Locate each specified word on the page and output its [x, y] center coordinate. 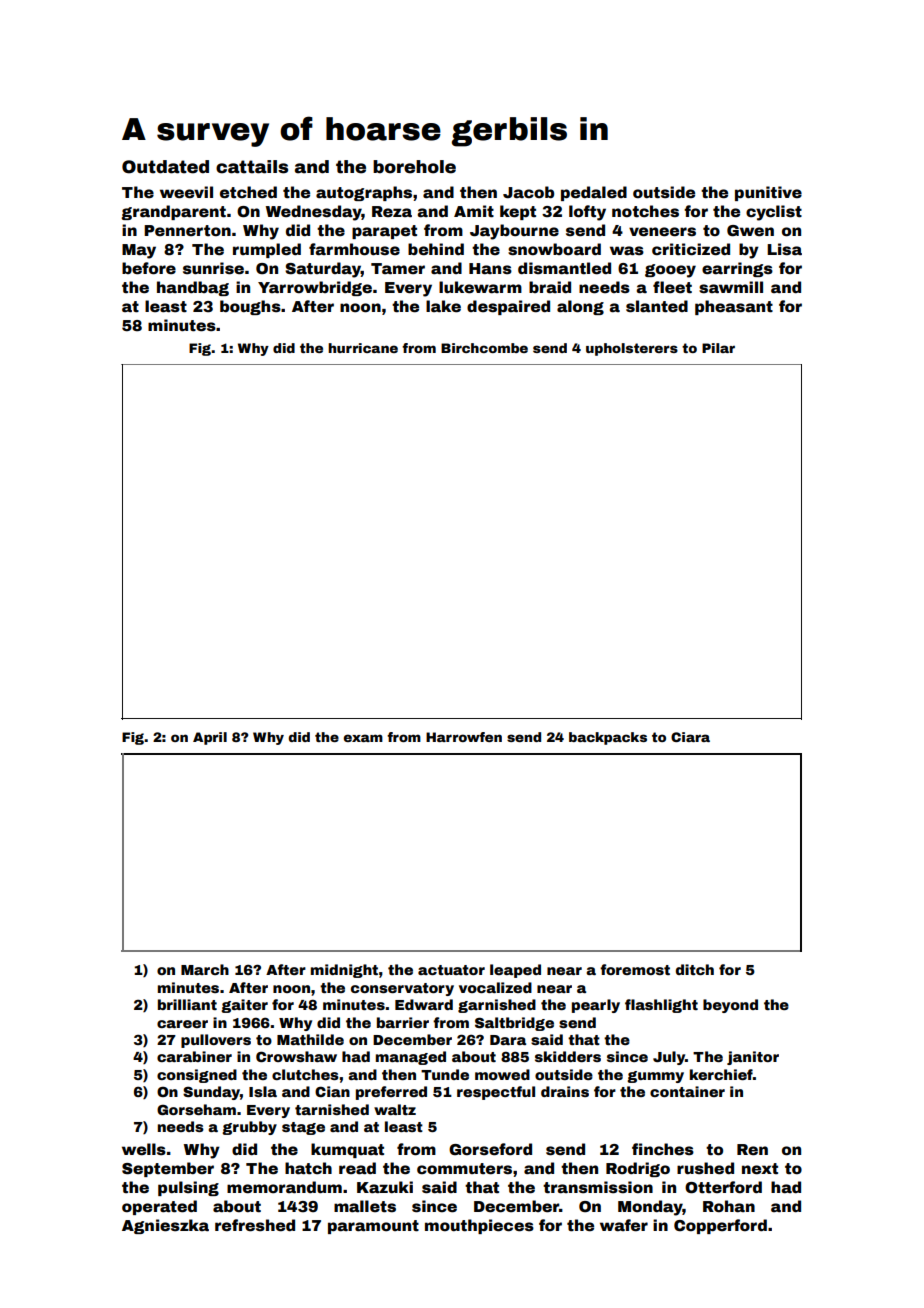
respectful [496, 1093]
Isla [263, 1091]
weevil [186, 192]
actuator [451, 970]
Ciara [690, 737]
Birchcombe [484, 348]
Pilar [718, 348]
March [205, 969]
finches [663, 1149]
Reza [392, 212]
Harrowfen [464, 737]
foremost [635, 969]
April [210, 738]
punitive [768, 193]
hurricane [363, 348]
